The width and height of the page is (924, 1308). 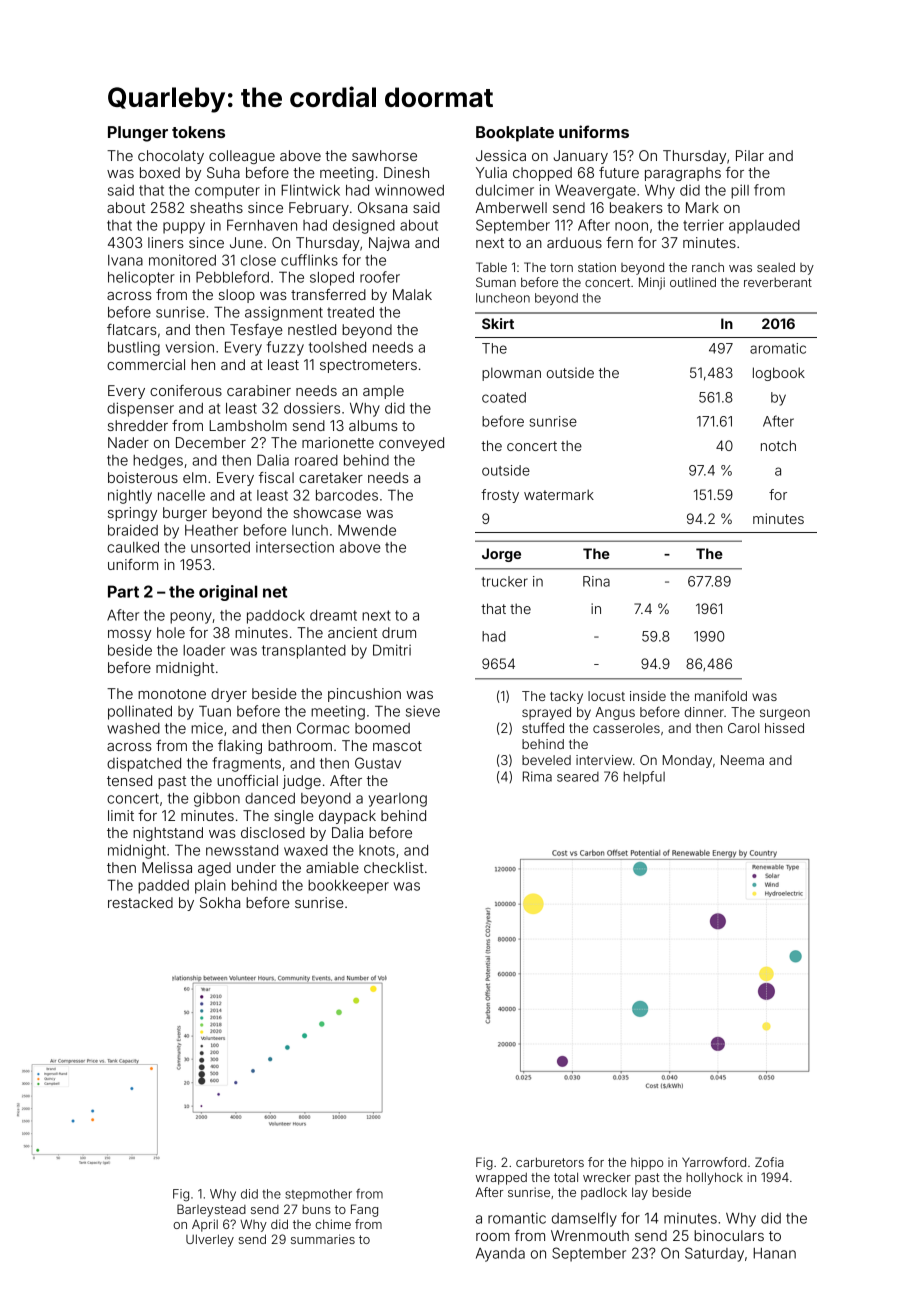 What do you see at coordinates (171, 157) in the page?
I see `chocolaty` at bounding box center [171, 157].
